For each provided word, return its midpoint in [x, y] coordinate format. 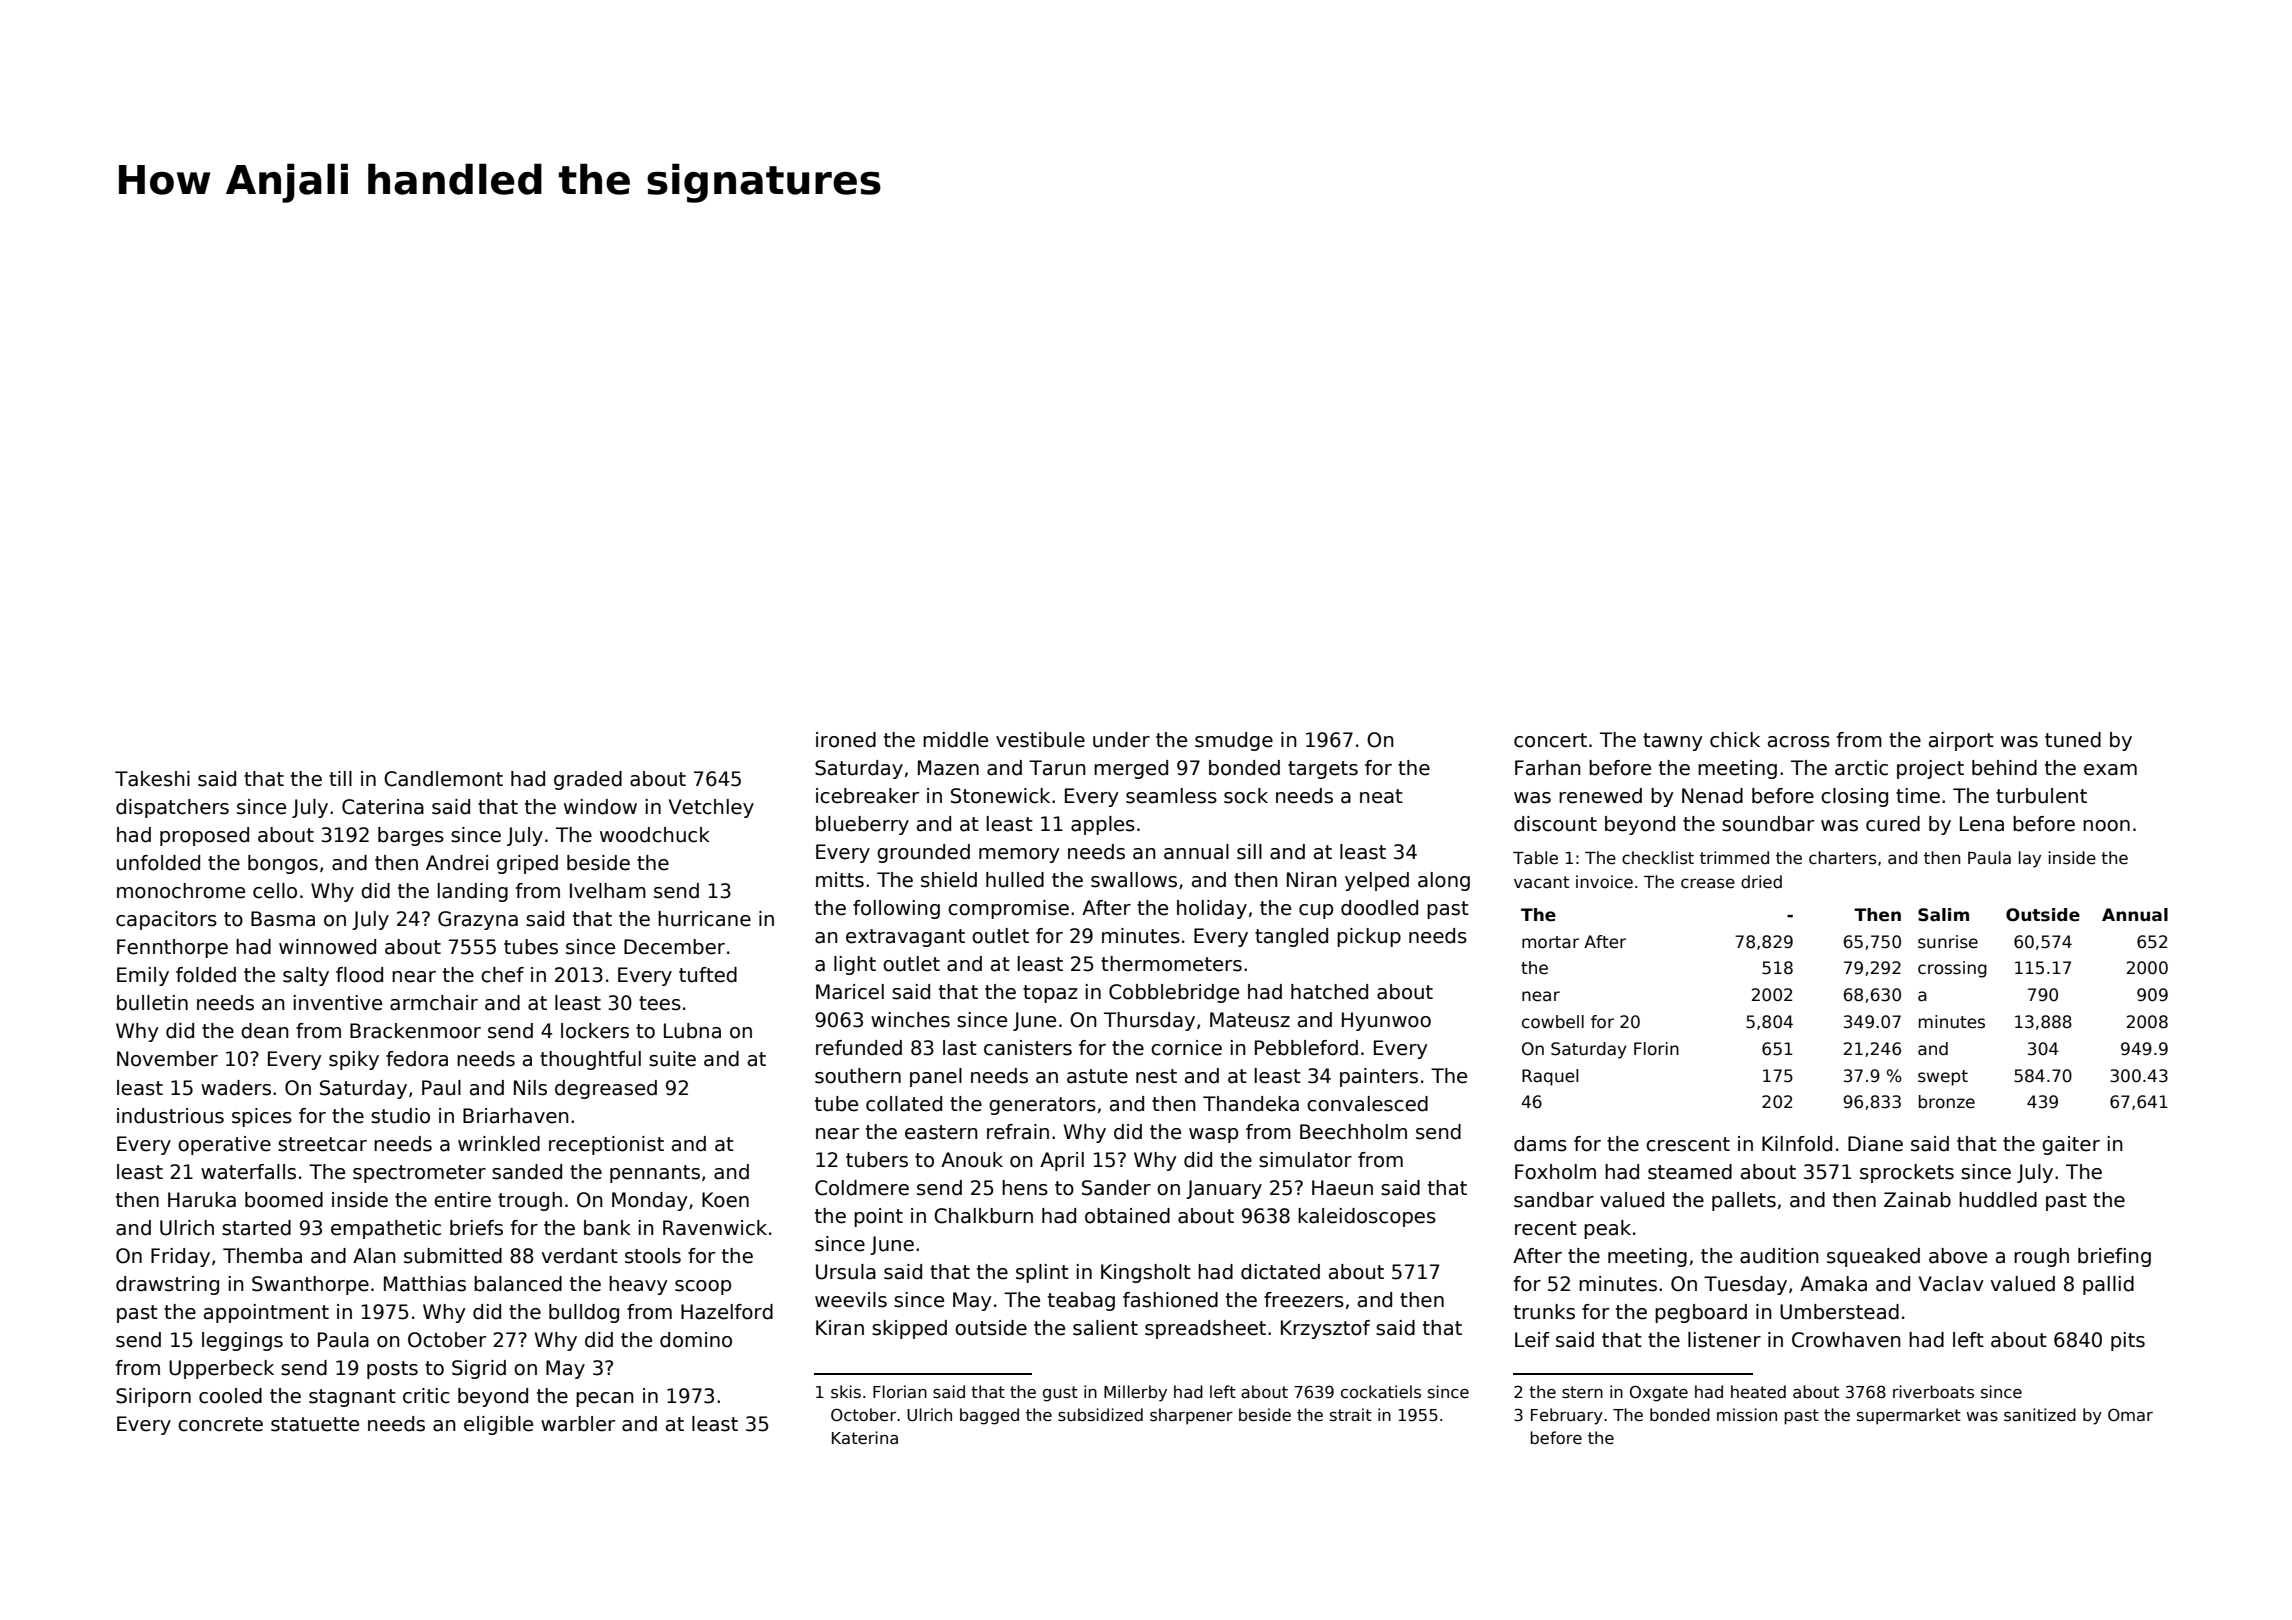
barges [411, 836]
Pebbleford [1306, 1048]
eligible [498, 1425]
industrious [170, 1116]
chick [1735, 740]
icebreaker [867, 796]
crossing [1952, 969]
